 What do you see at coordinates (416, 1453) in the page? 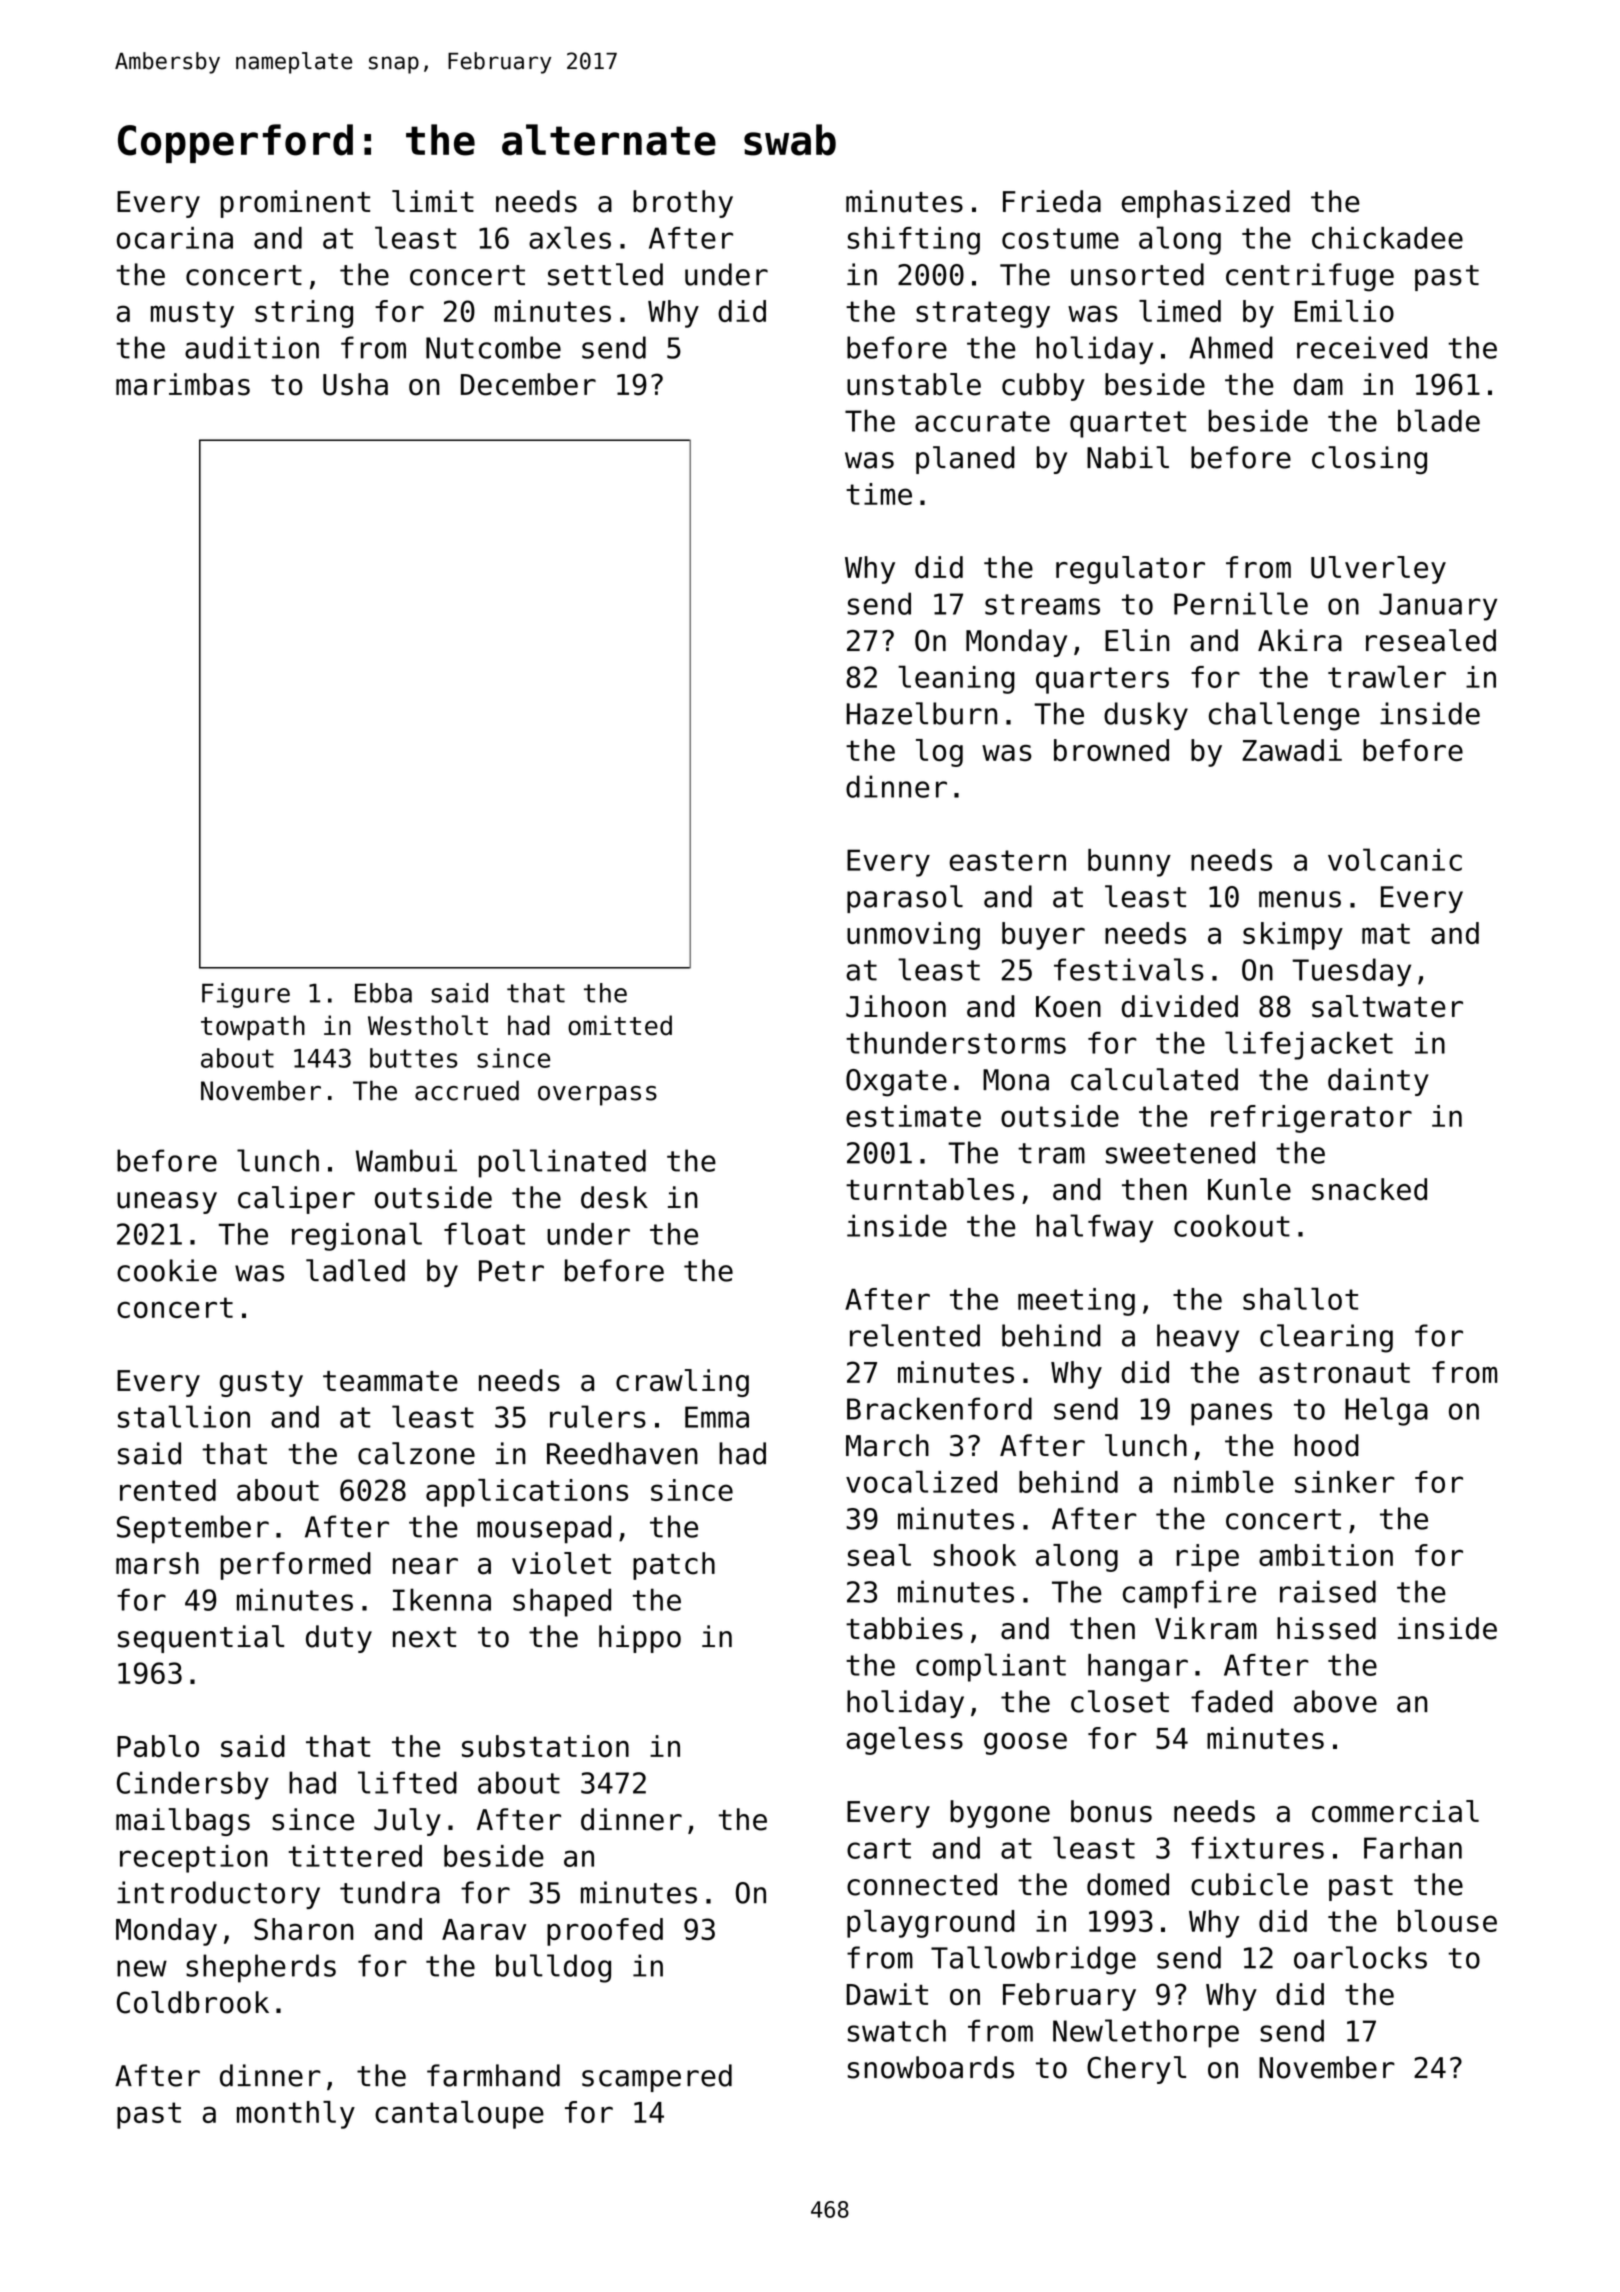
I see `calzone` at bounding box center [416, 1453].
